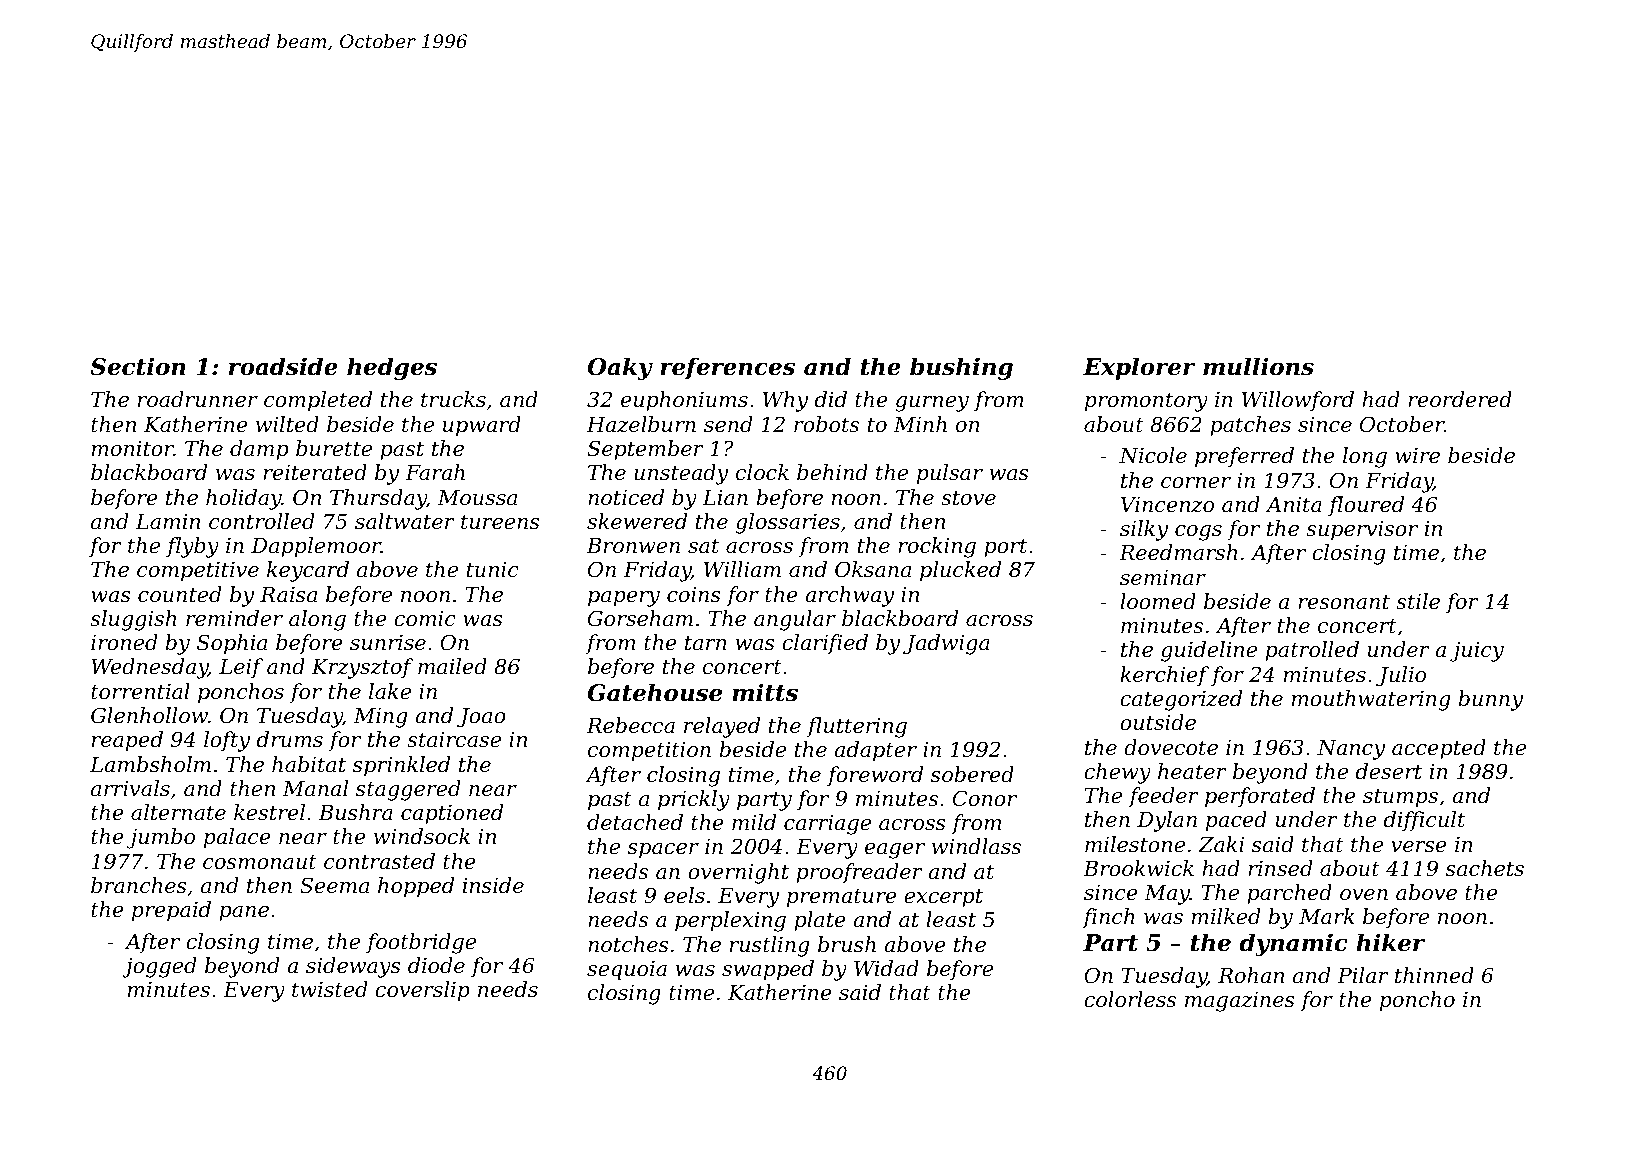  What do you see at coordinates (1439, 749) in the screenshot?
I see `accepted` at bounding box center [1439, 749].
